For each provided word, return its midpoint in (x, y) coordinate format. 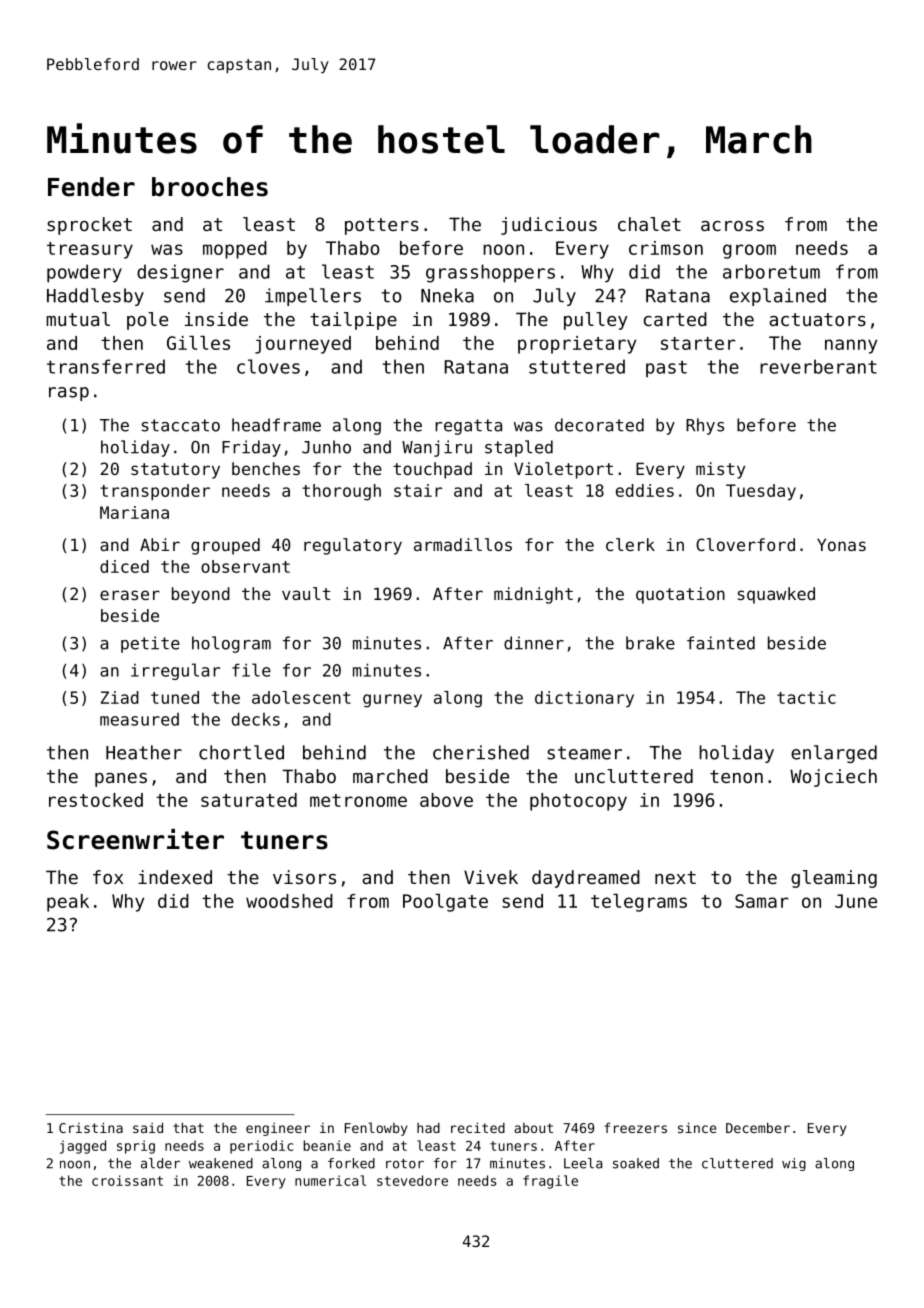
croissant (127, 1180)
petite (150, 644)
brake (650, 643)
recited (478, 1127)
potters (382, 226)
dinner (534, 643)
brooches (210, 187)
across (732, 226)
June (856, 901)
